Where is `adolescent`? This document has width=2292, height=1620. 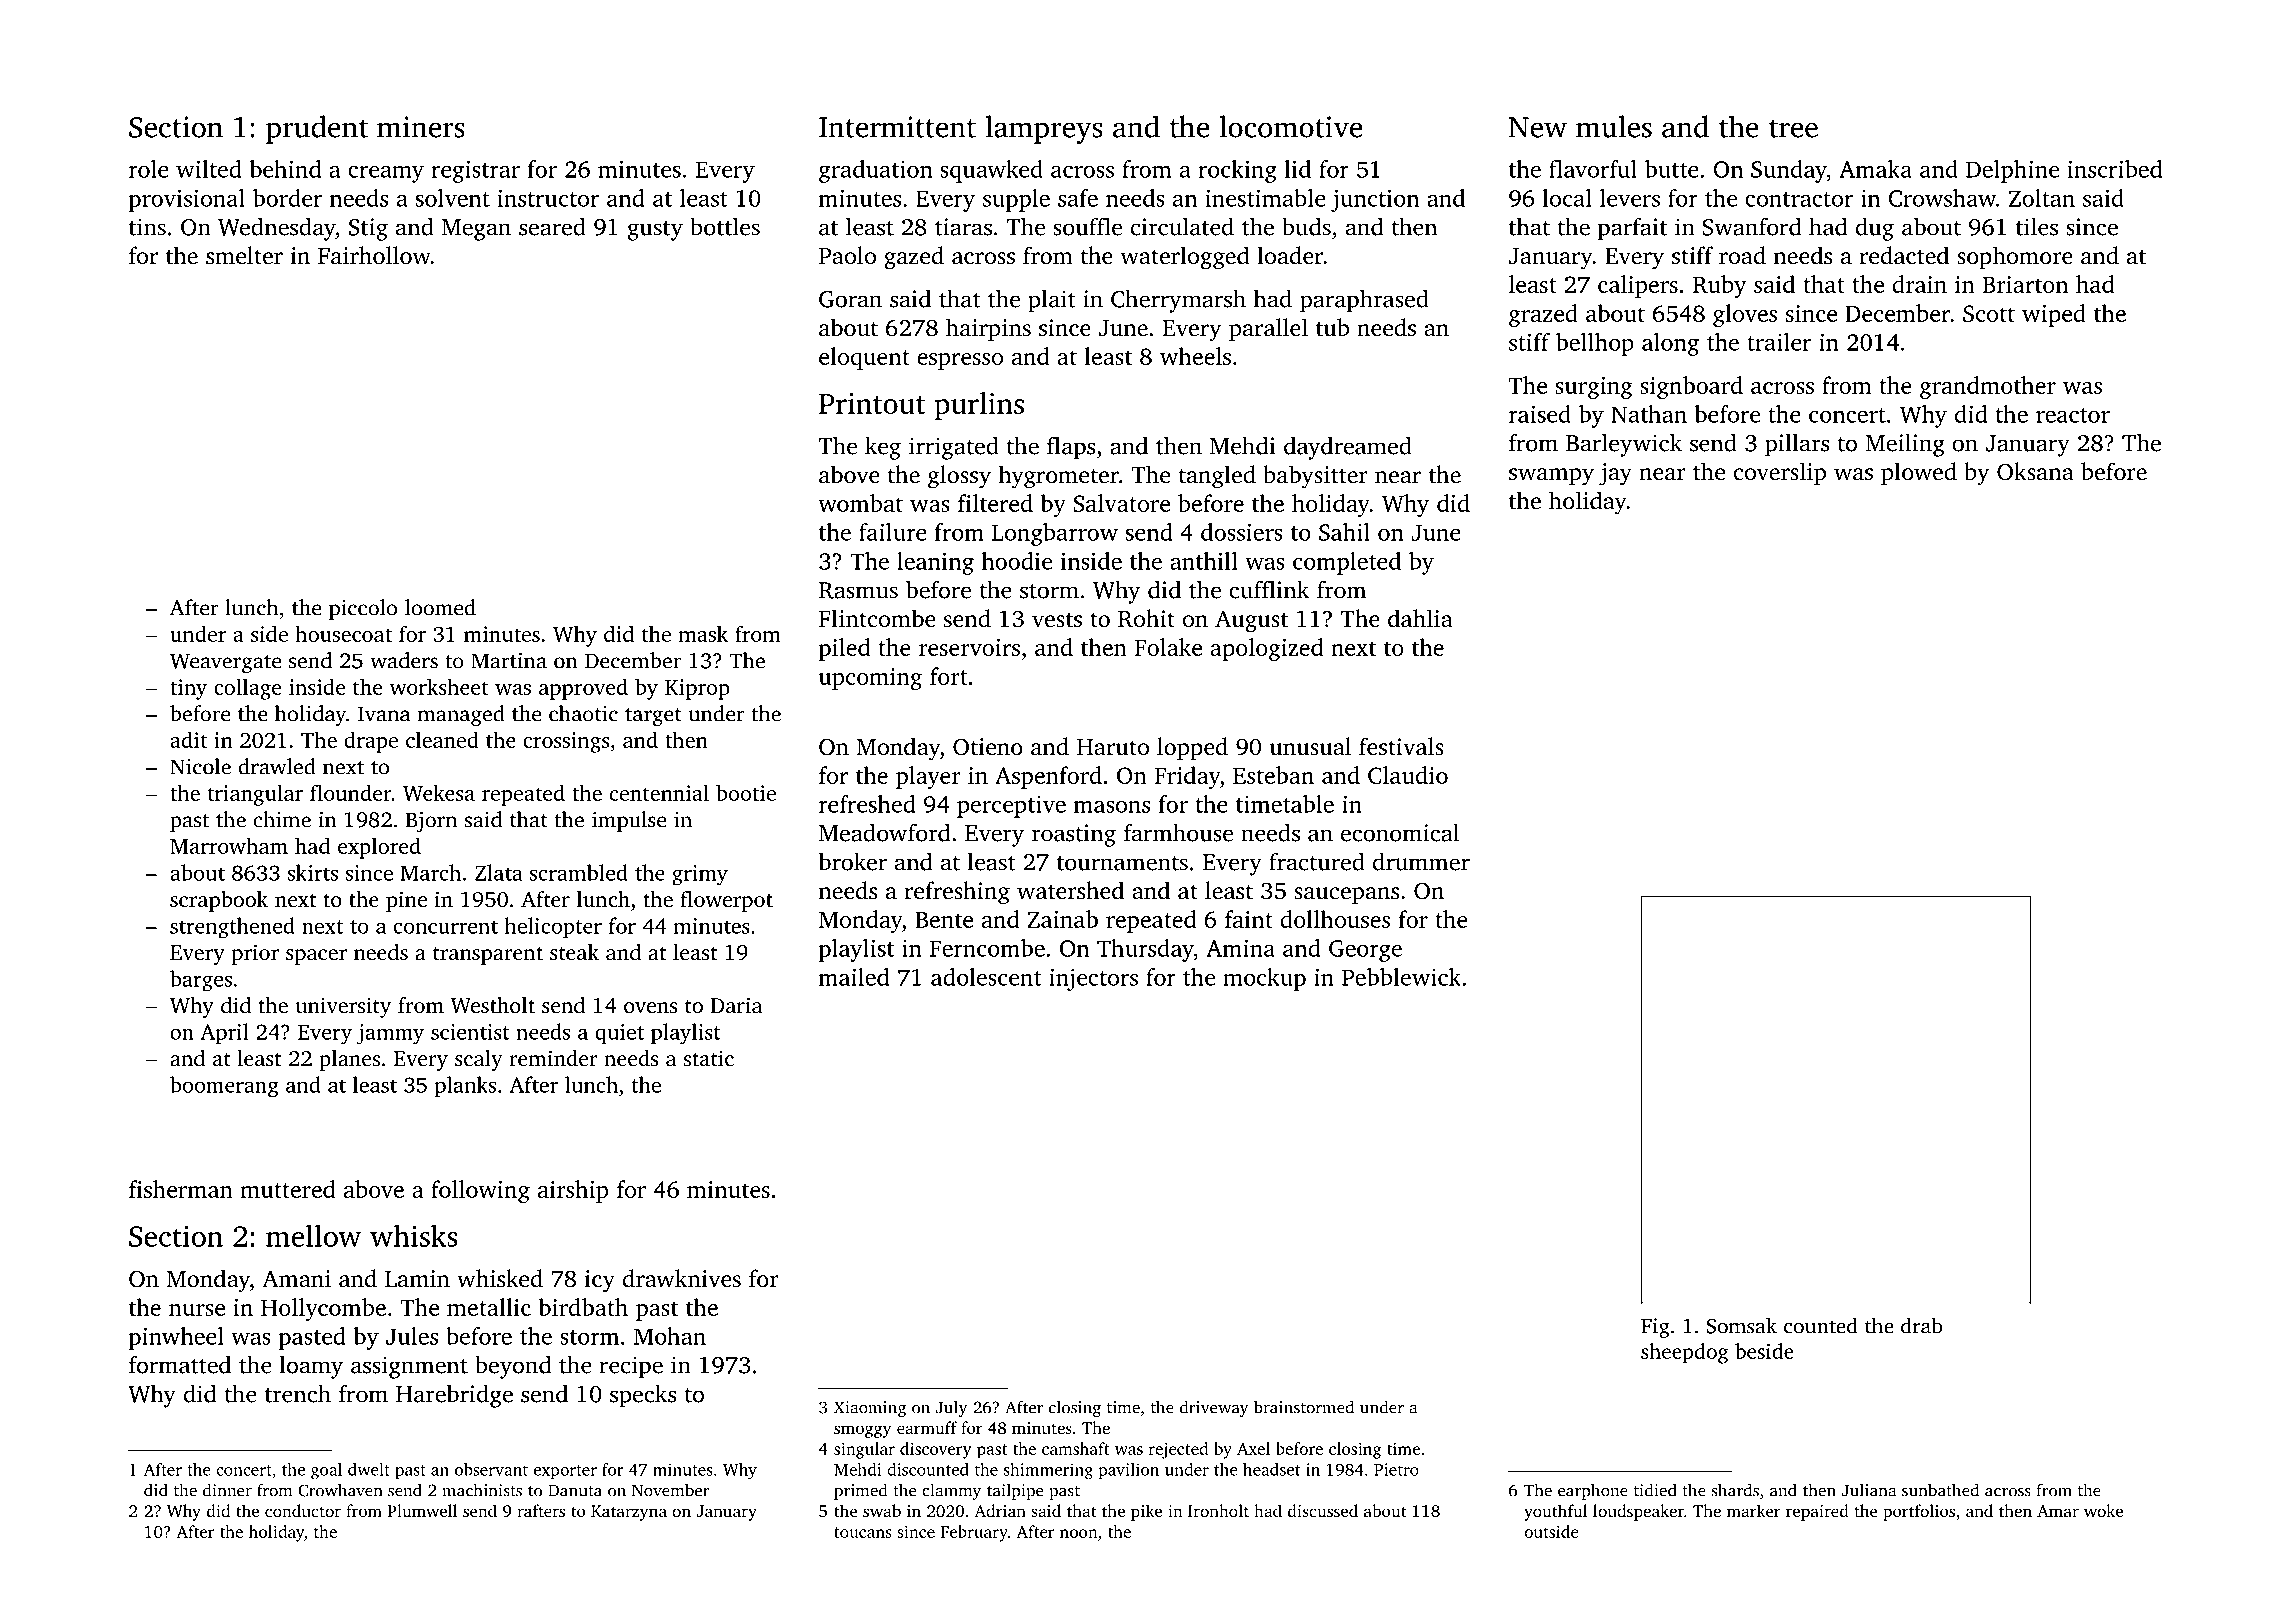
adolescent is located at coordinates (986, 977).
